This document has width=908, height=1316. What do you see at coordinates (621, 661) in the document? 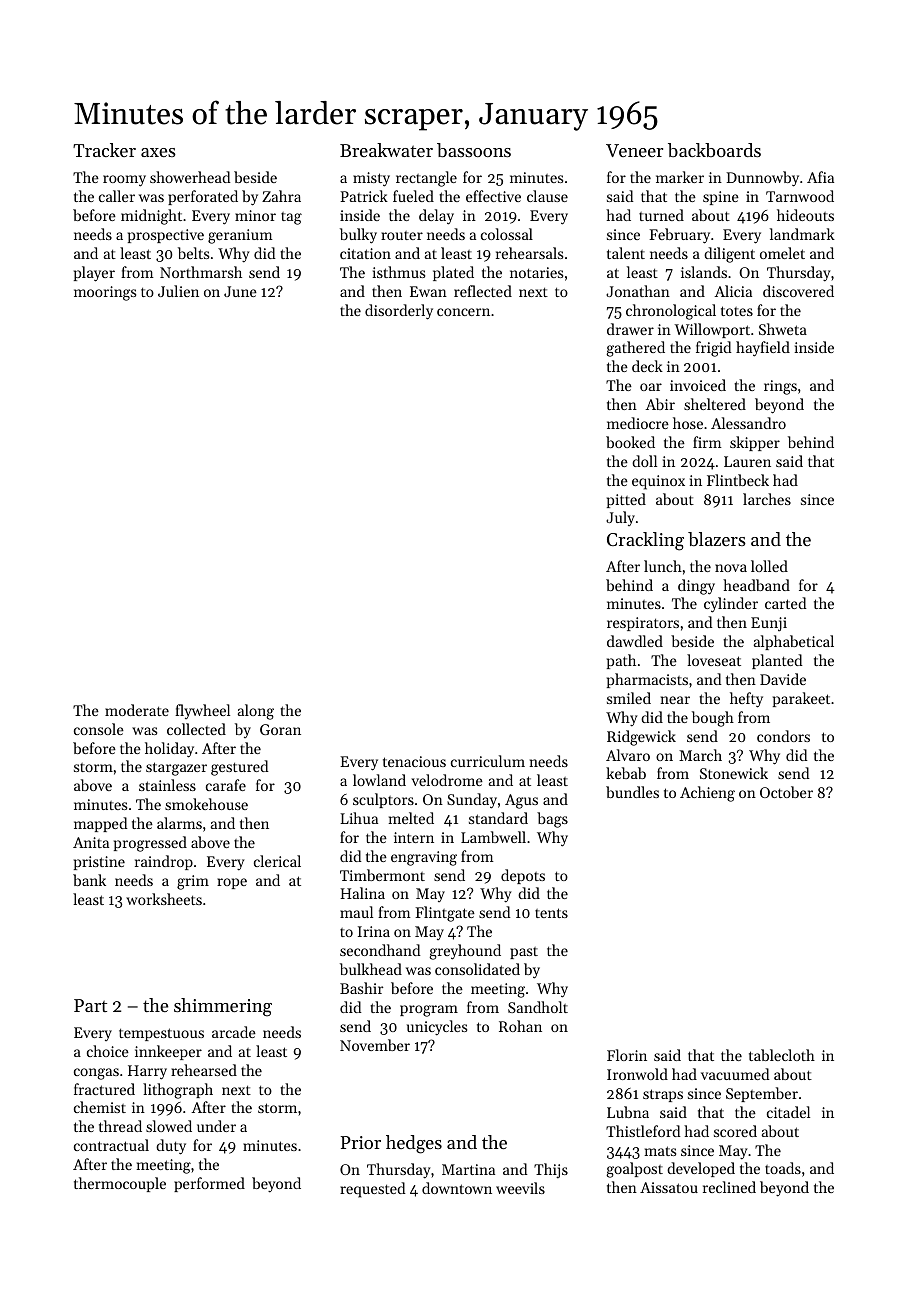
I see `path` at bounding box center [621, 661].
